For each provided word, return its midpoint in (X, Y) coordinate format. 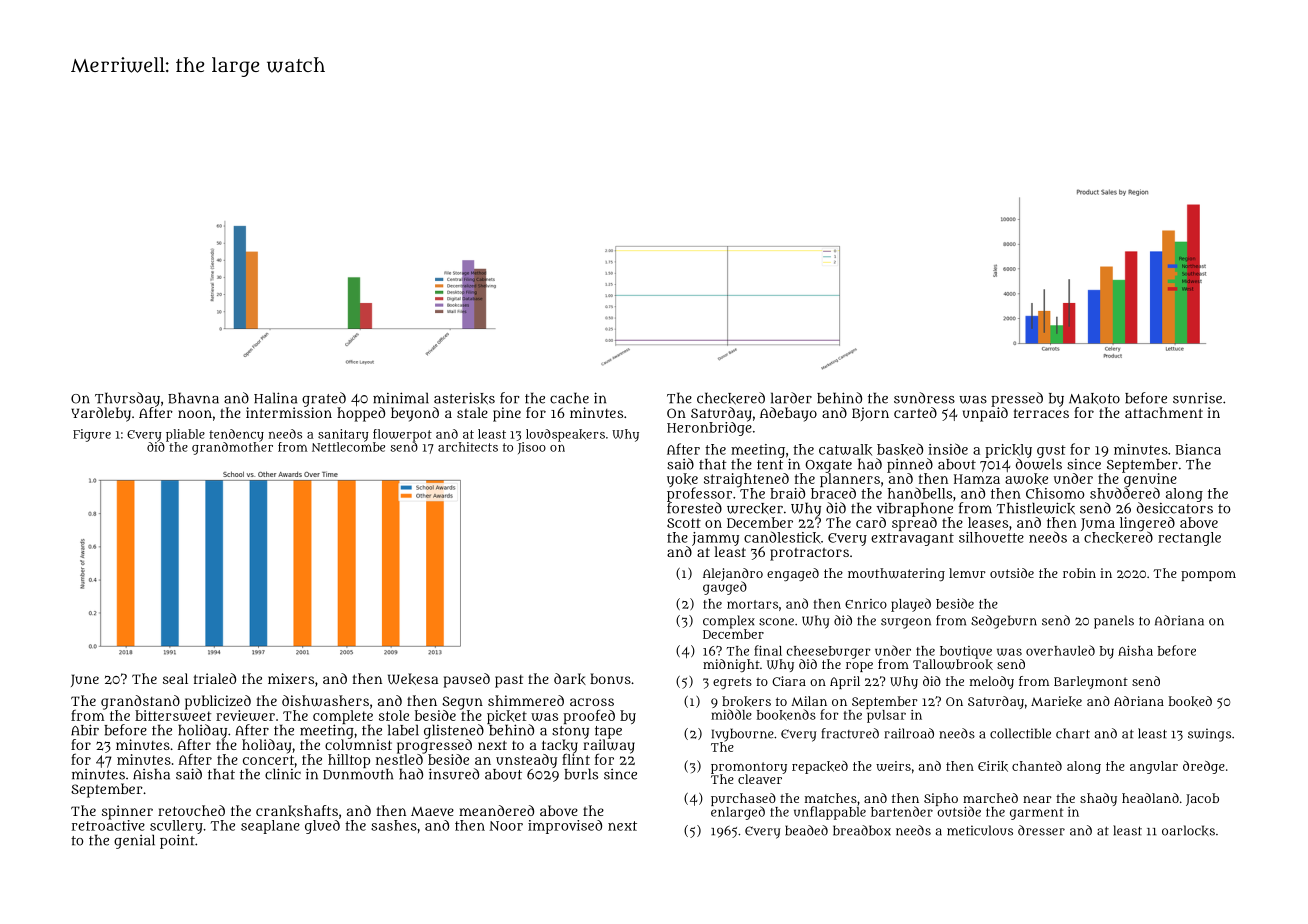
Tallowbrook (953, 664)
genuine (1150, 480)
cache (569, 398)
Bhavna (193, 398)
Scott (684, 523)
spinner (127, 812)
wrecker (755, 509)
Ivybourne (743, 735)
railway (609, 746)
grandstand (140, 702)
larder (791, 398)
